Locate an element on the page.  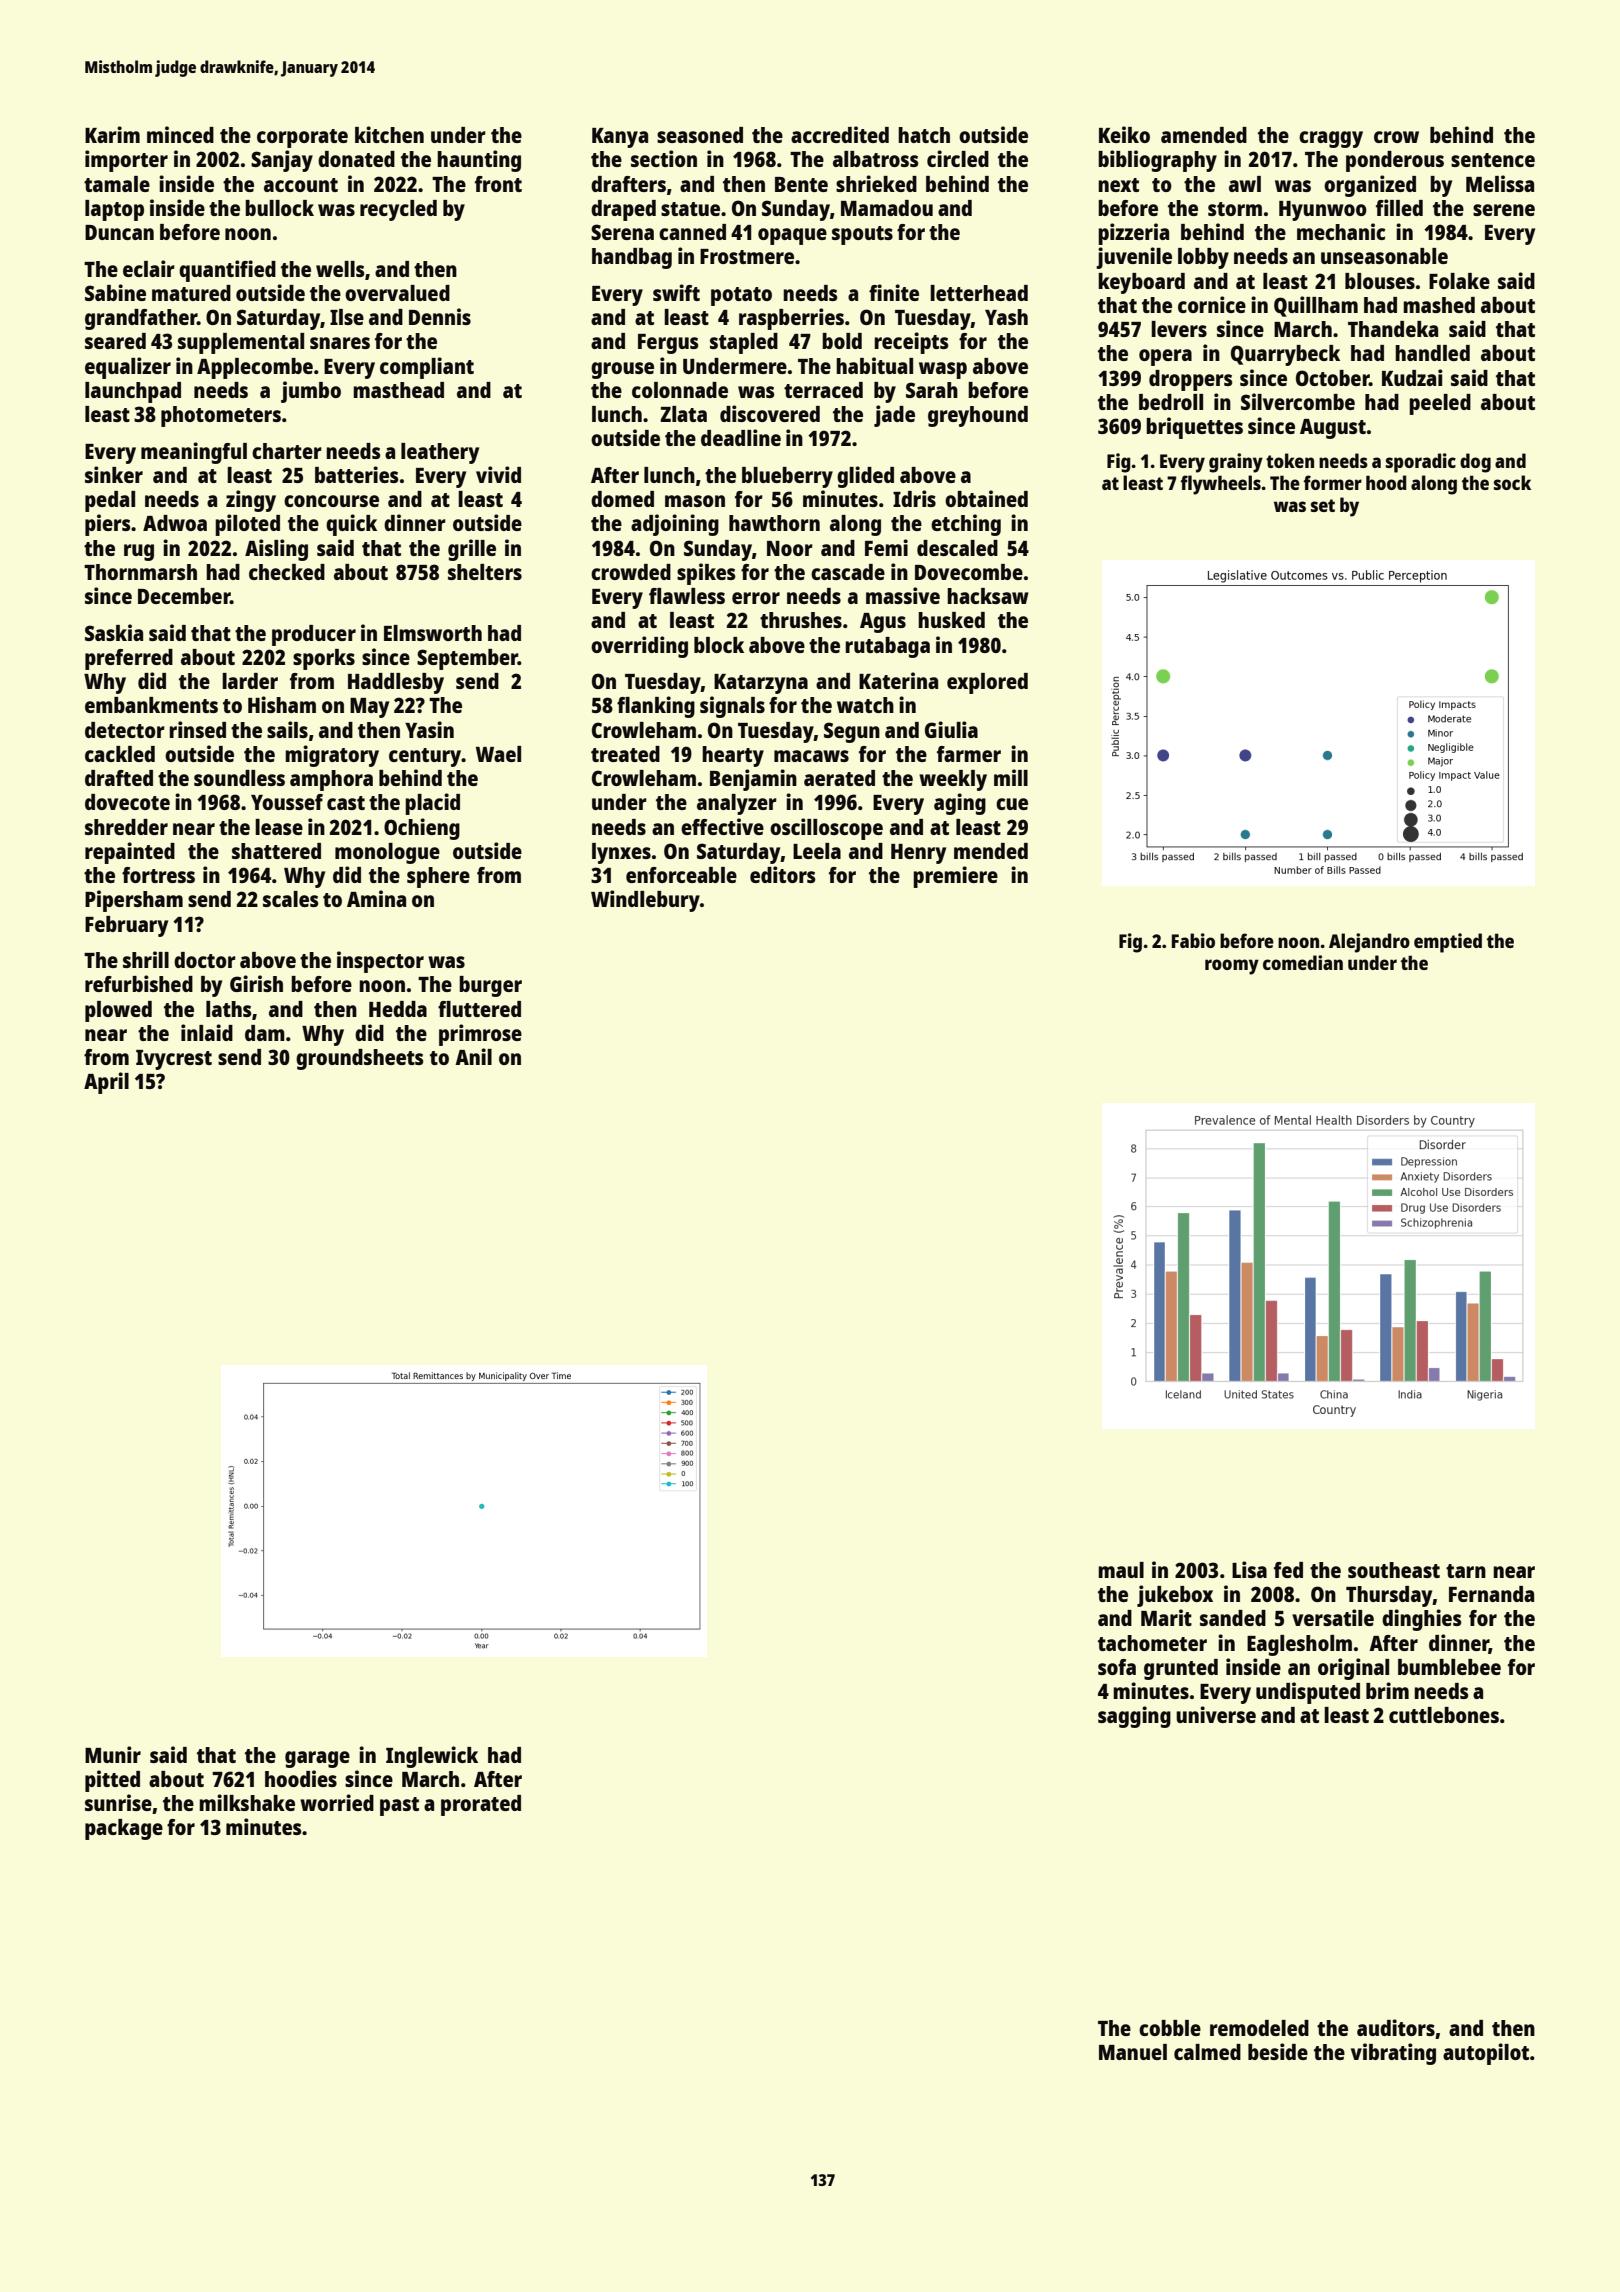
opaque is located at coordinates (792, 236).
